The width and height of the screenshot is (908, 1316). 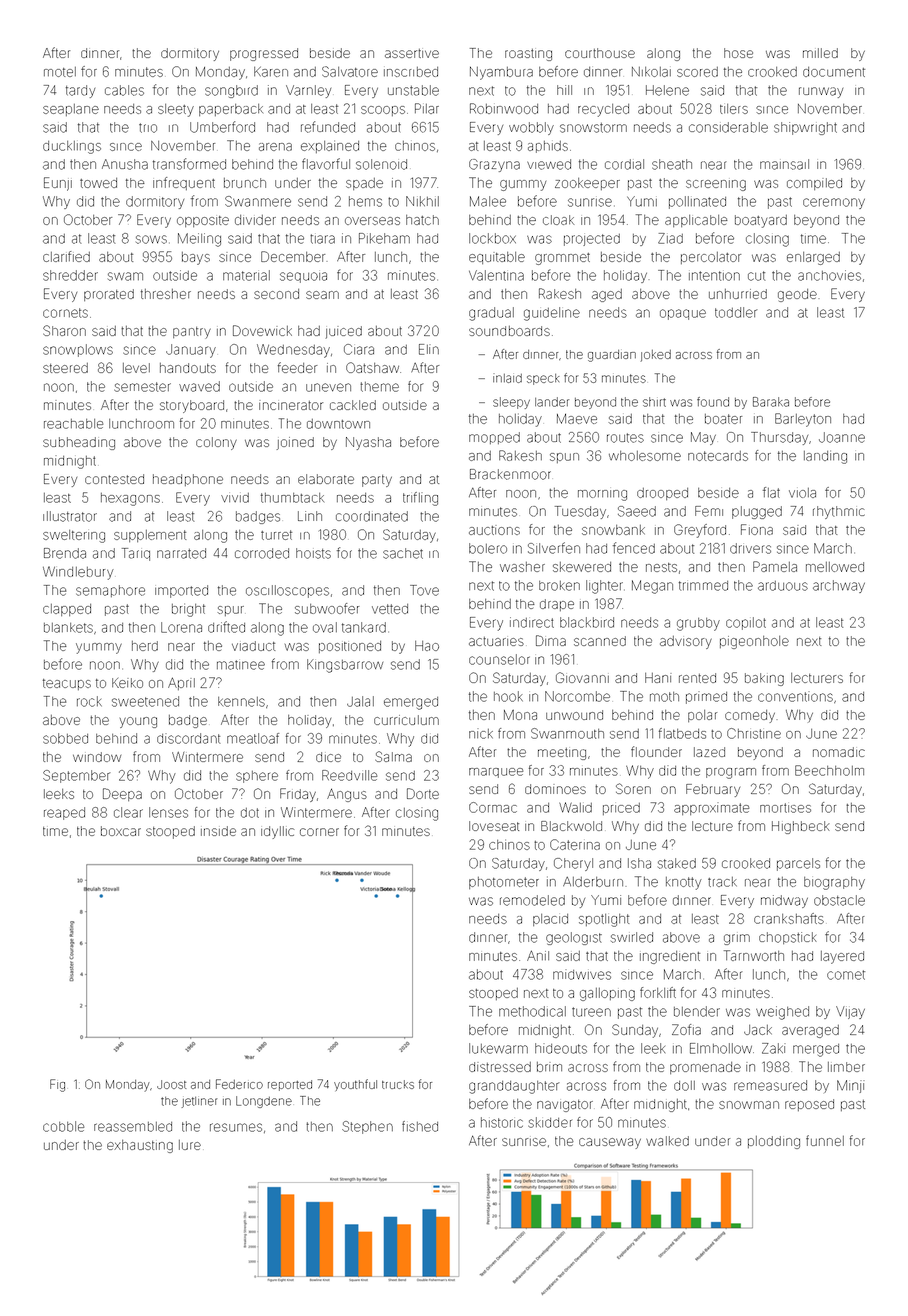 What do you see at coordinates (737, 939) in the screenshot?
I see `grim` at bounding box center [737, 939].
